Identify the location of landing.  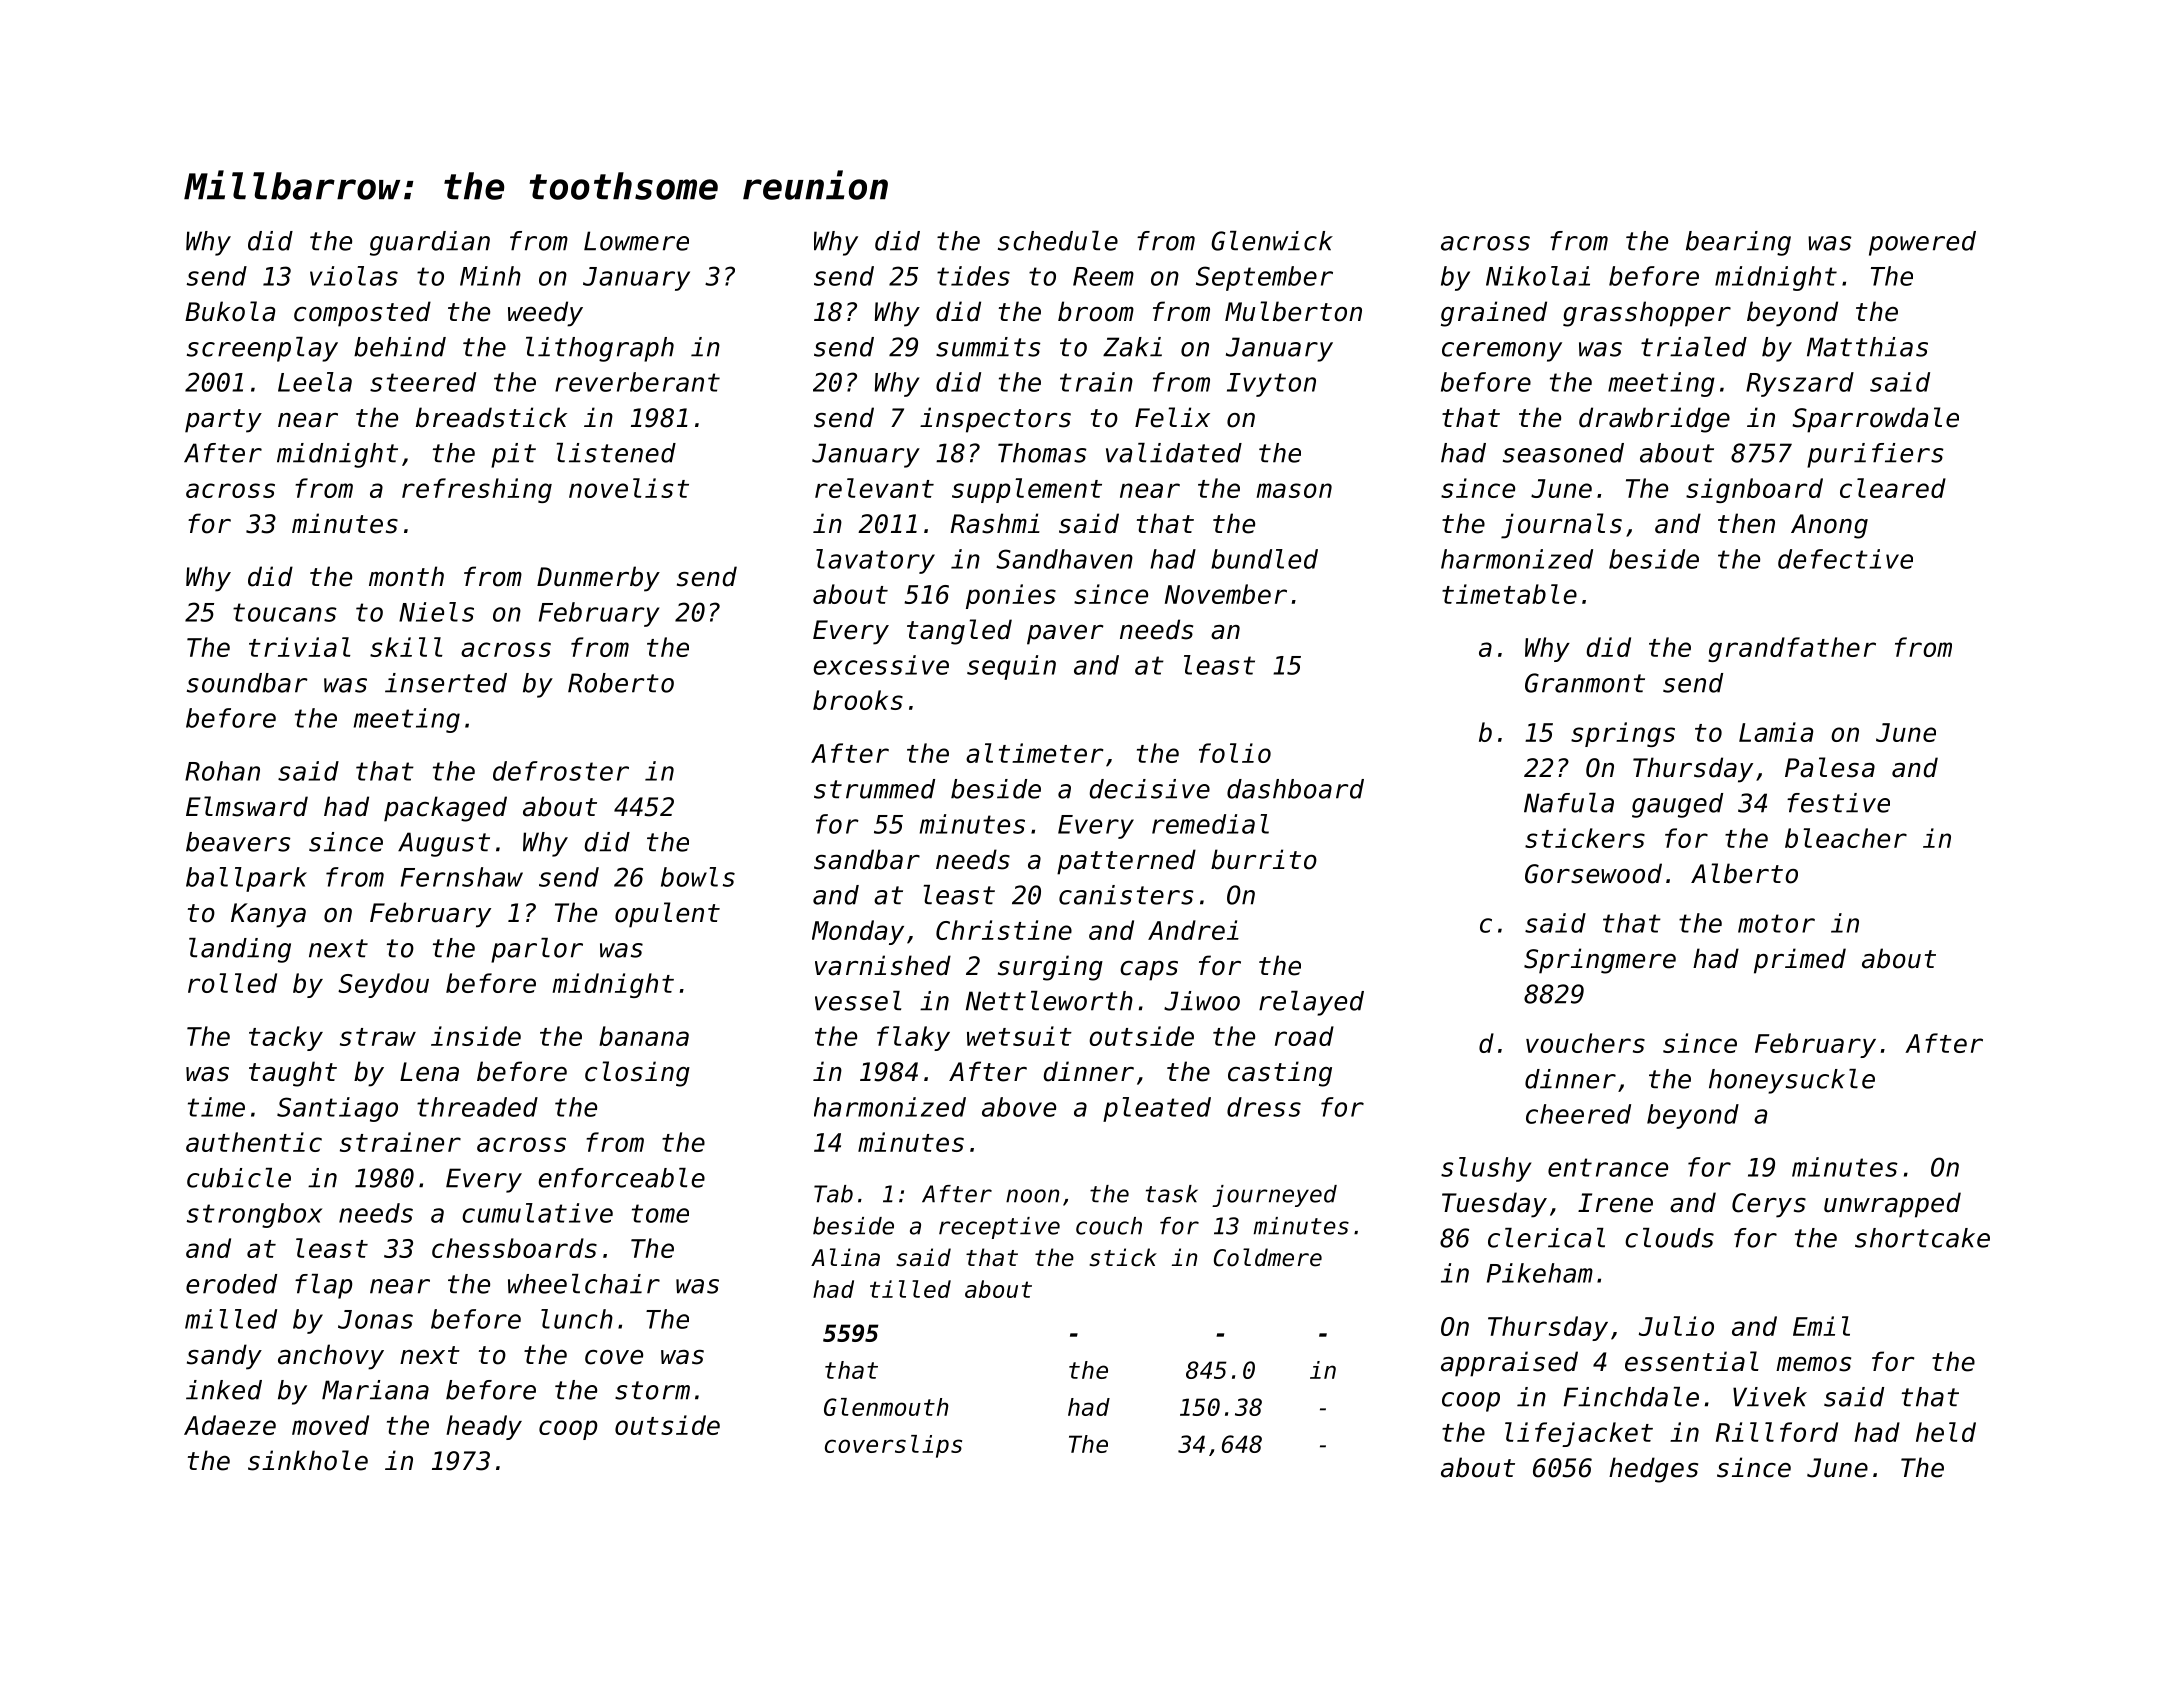
(240, 950).
